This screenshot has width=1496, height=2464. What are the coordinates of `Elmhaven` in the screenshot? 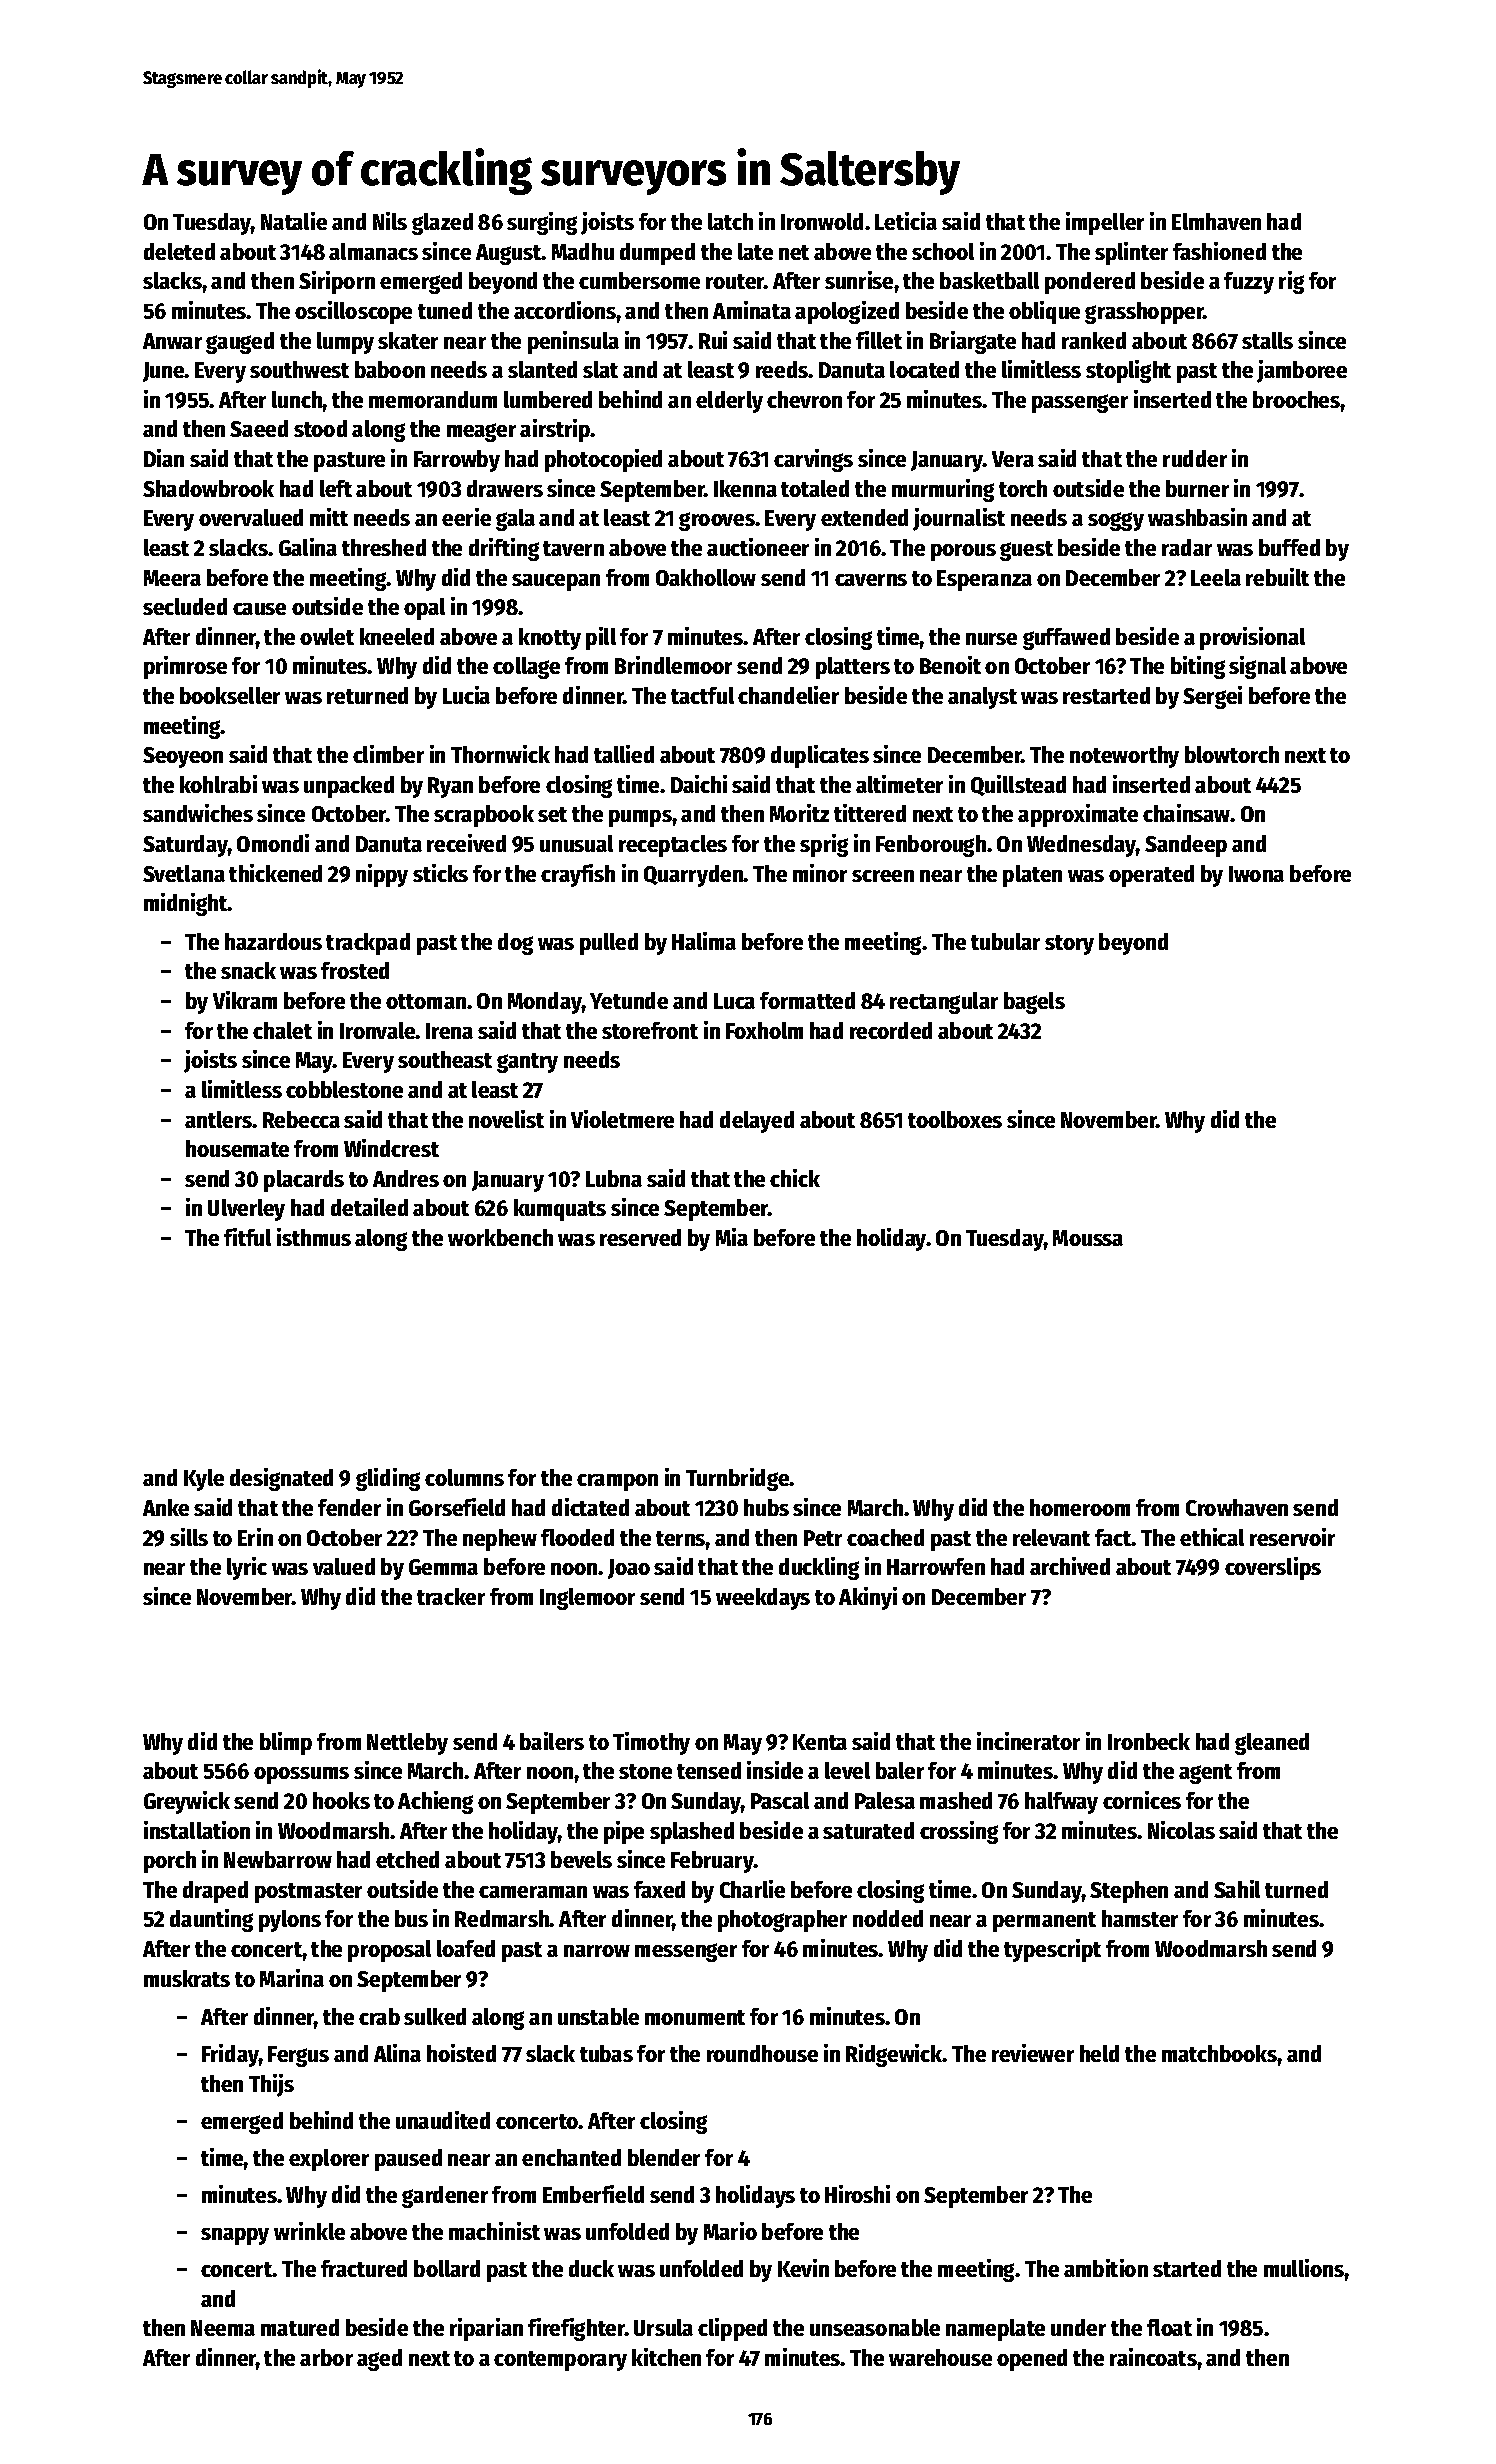 It's located at (1216, 221).
